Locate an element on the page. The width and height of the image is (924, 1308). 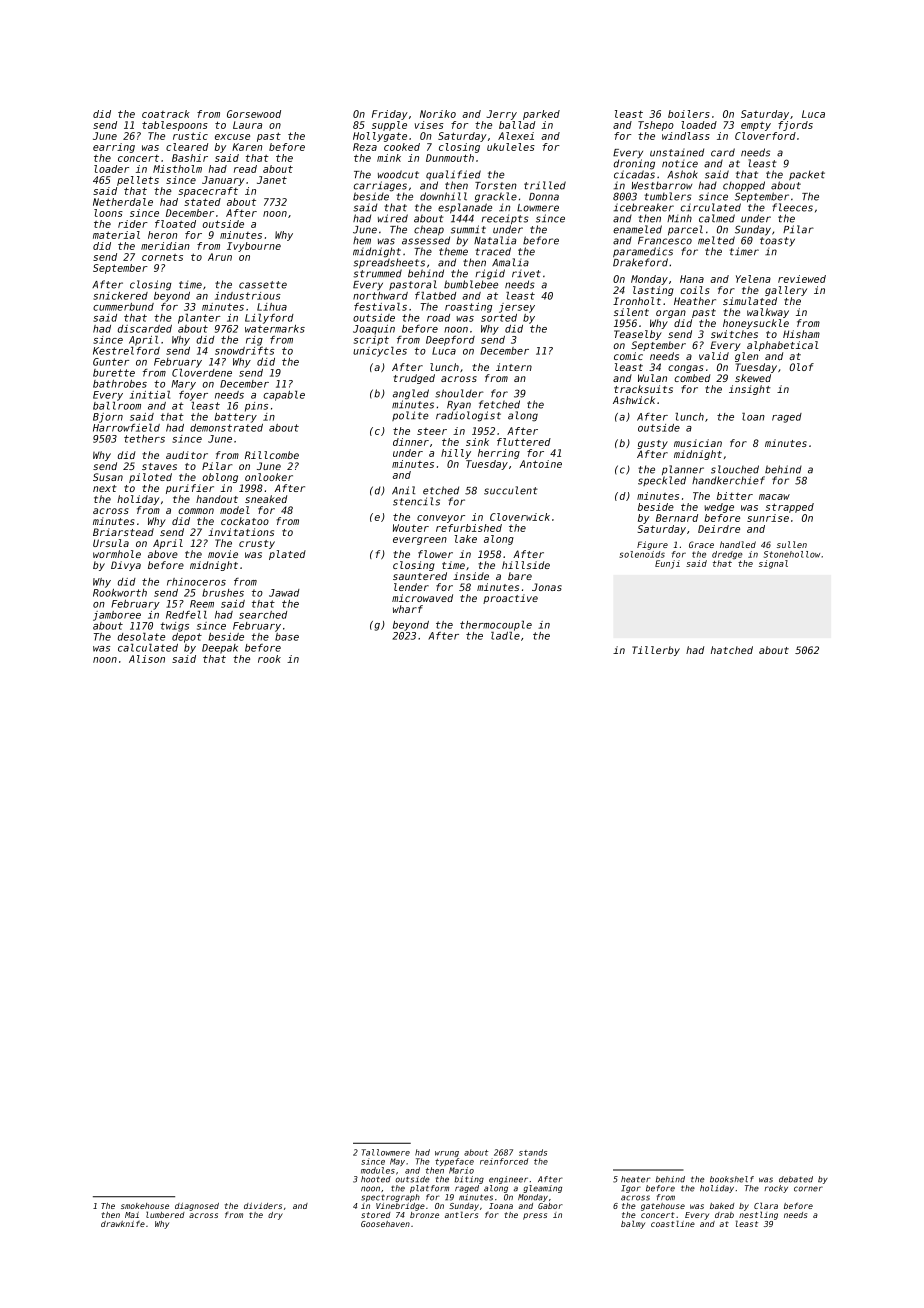
Gorsewood is located at coordinates (254, 114).
